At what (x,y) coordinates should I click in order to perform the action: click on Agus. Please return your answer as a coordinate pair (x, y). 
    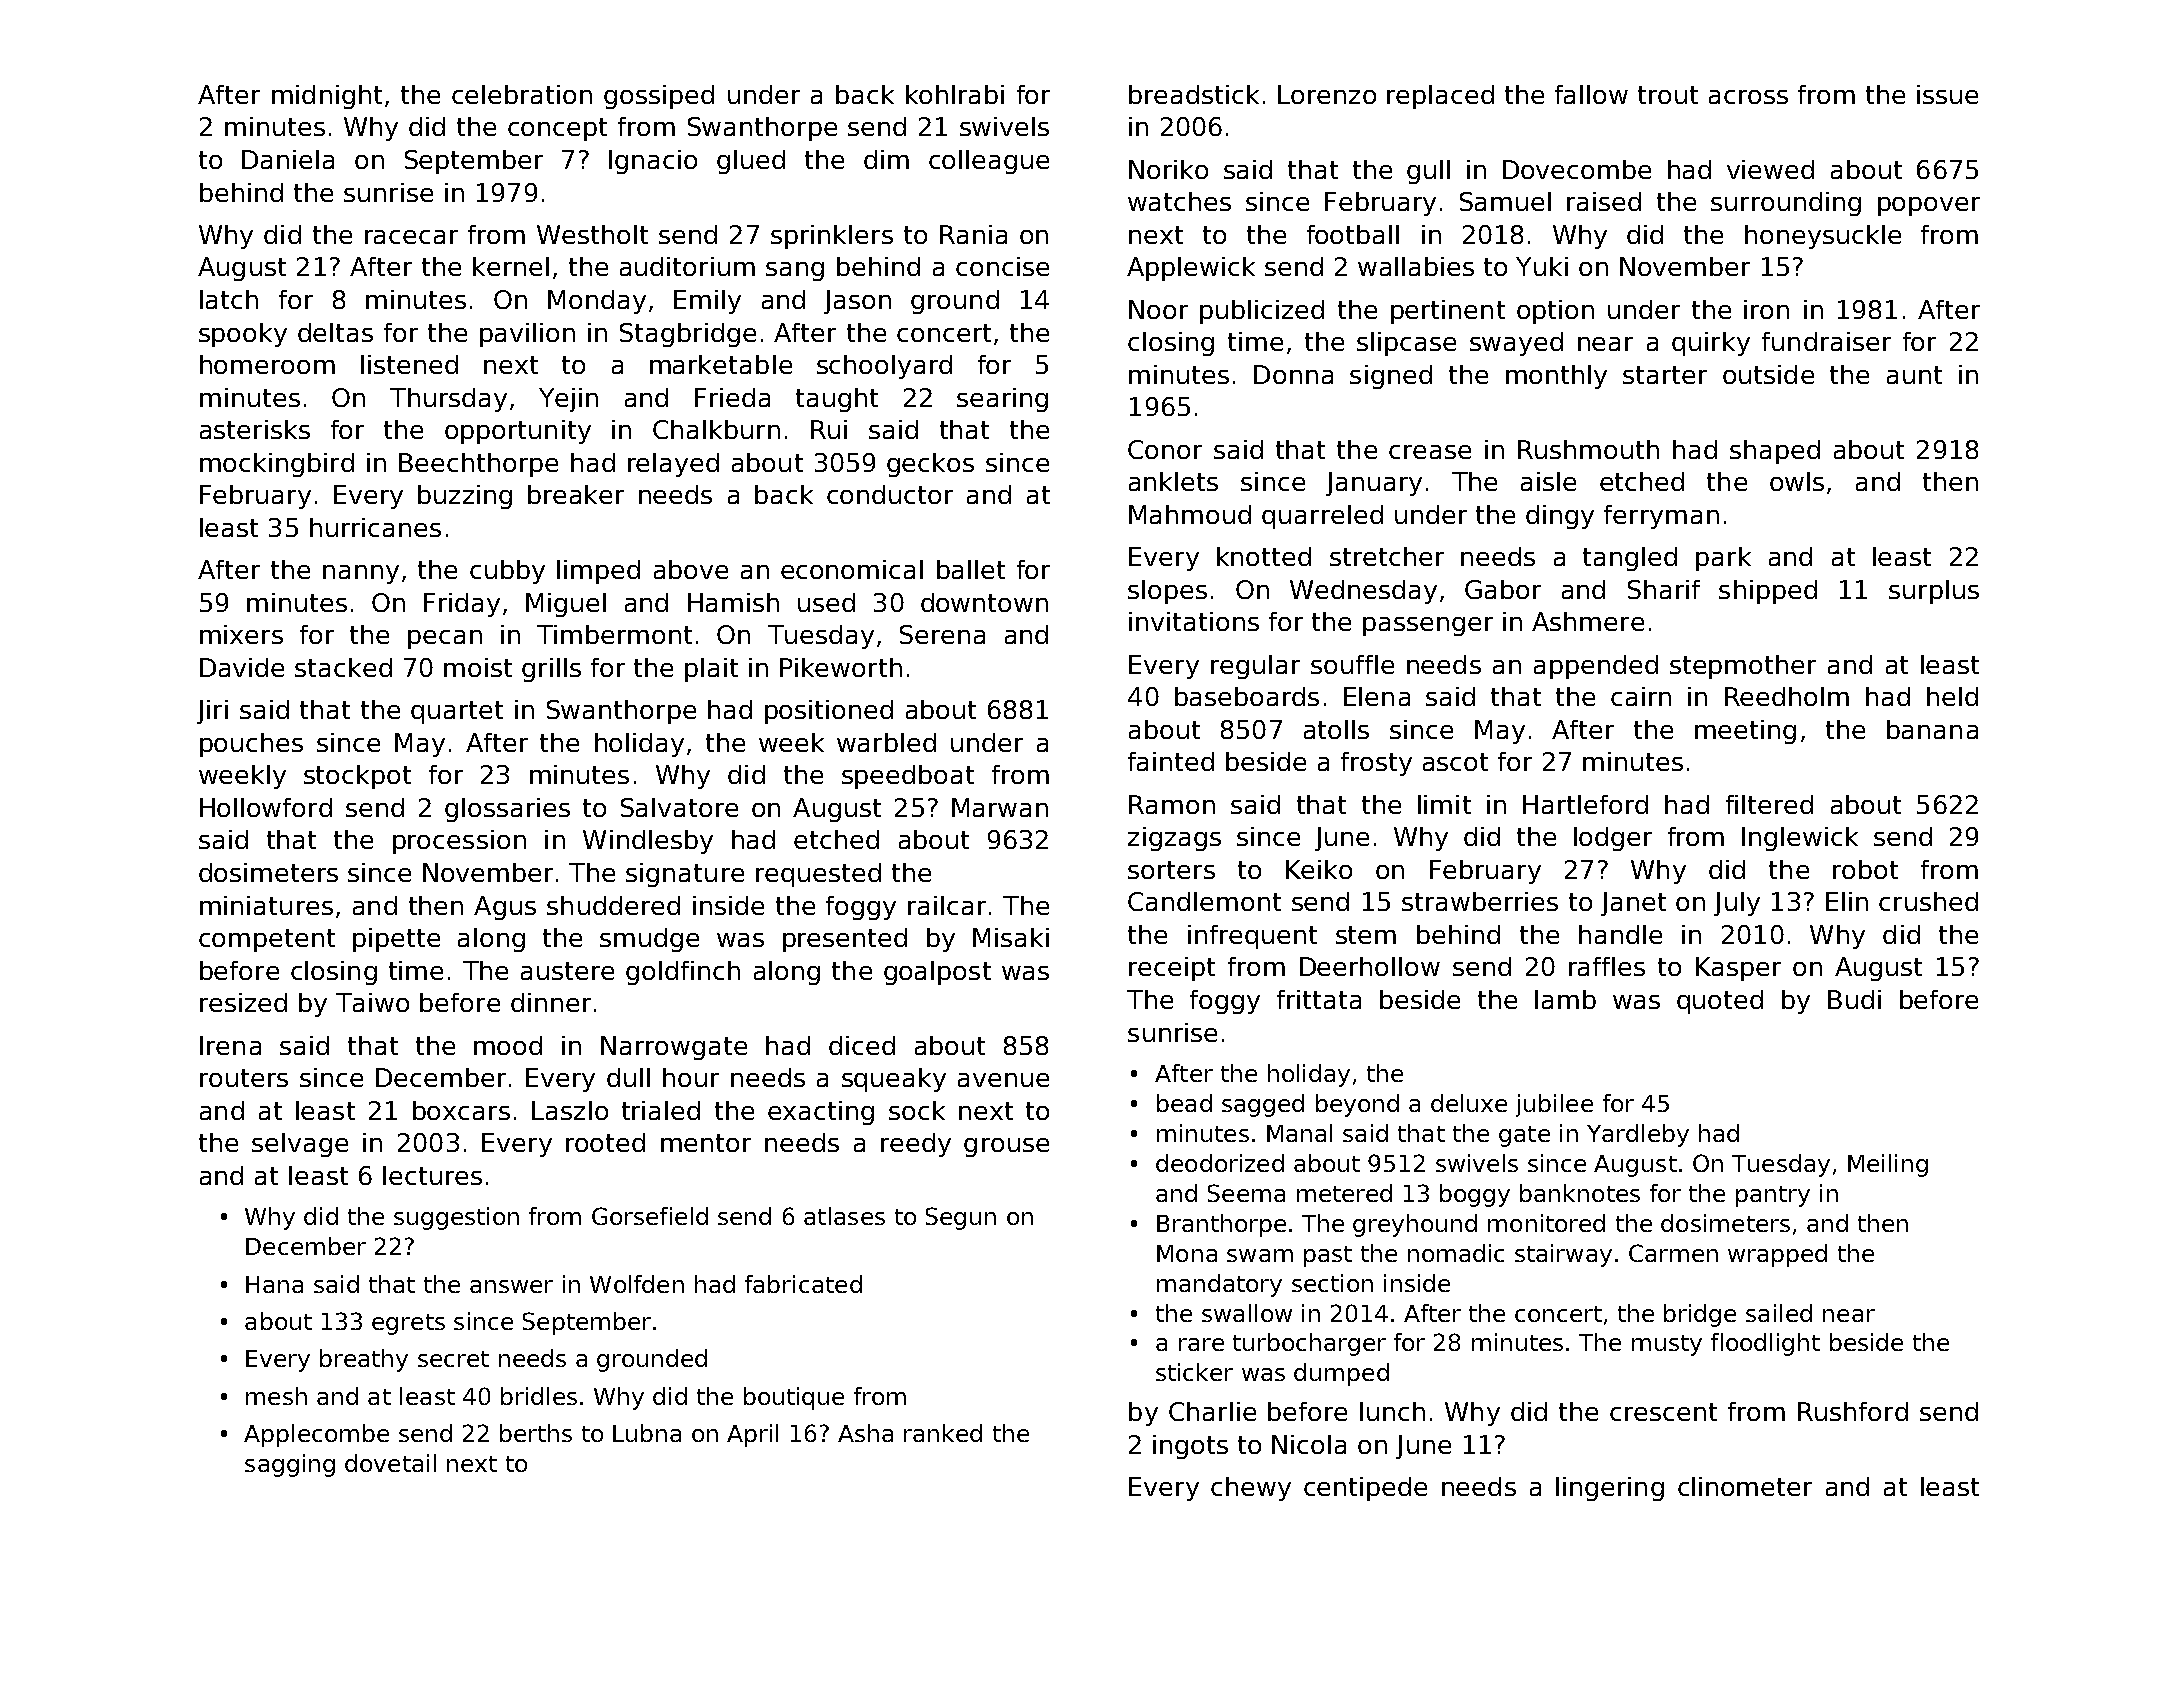
    Looking at the image, I should click on (505, 908).
